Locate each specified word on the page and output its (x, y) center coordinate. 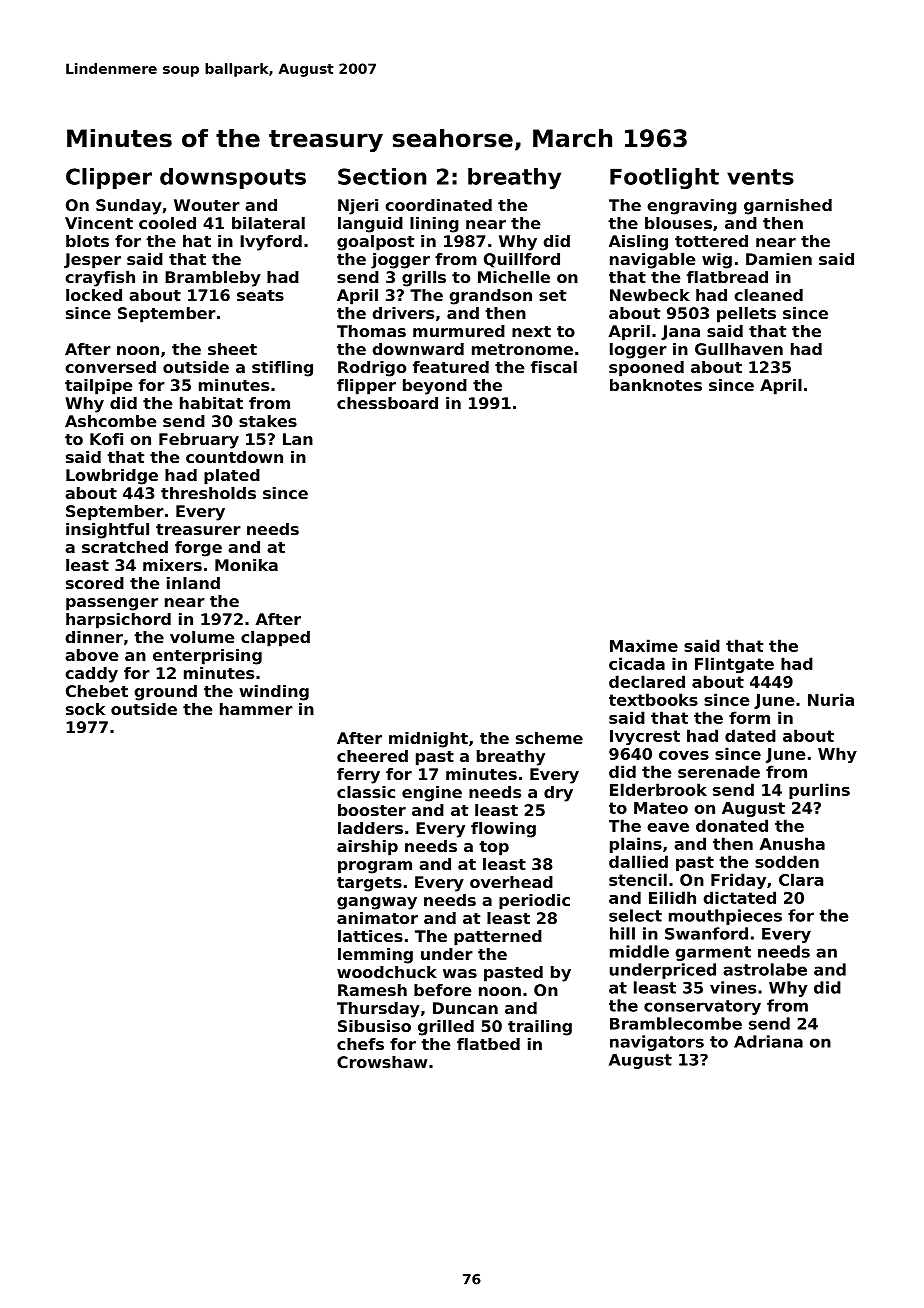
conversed (110, 367)
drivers (403, 313)
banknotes (656, 385)
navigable (652, 261)
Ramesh (372, 990)
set (552, 295)
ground (165, 693)
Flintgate (734, 665)
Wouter (207, 205)
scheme (549, 738)
